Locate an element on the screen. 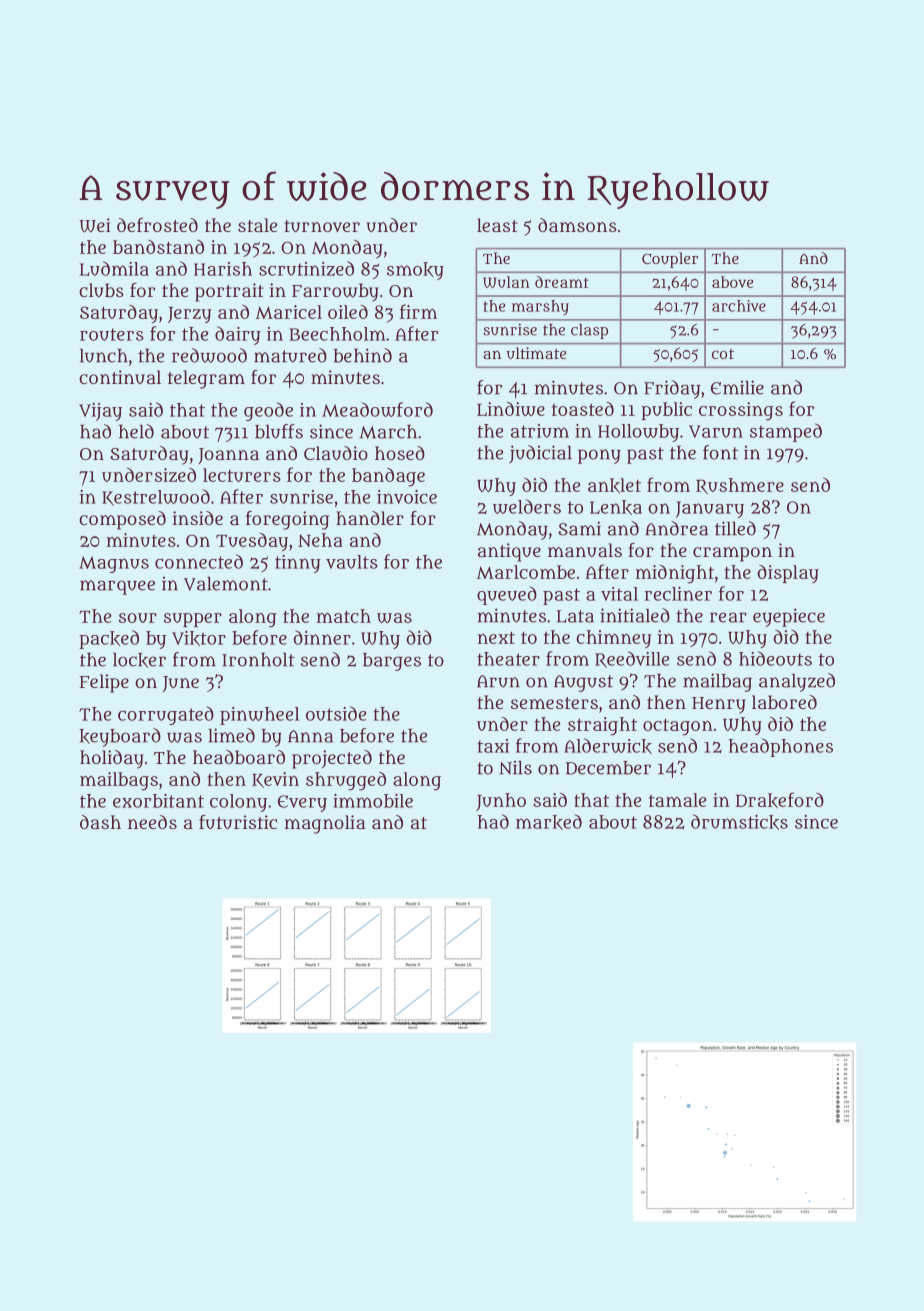 This screenshot has height=1311, width=924. Ludmila is located at coordinates (114, 268).
